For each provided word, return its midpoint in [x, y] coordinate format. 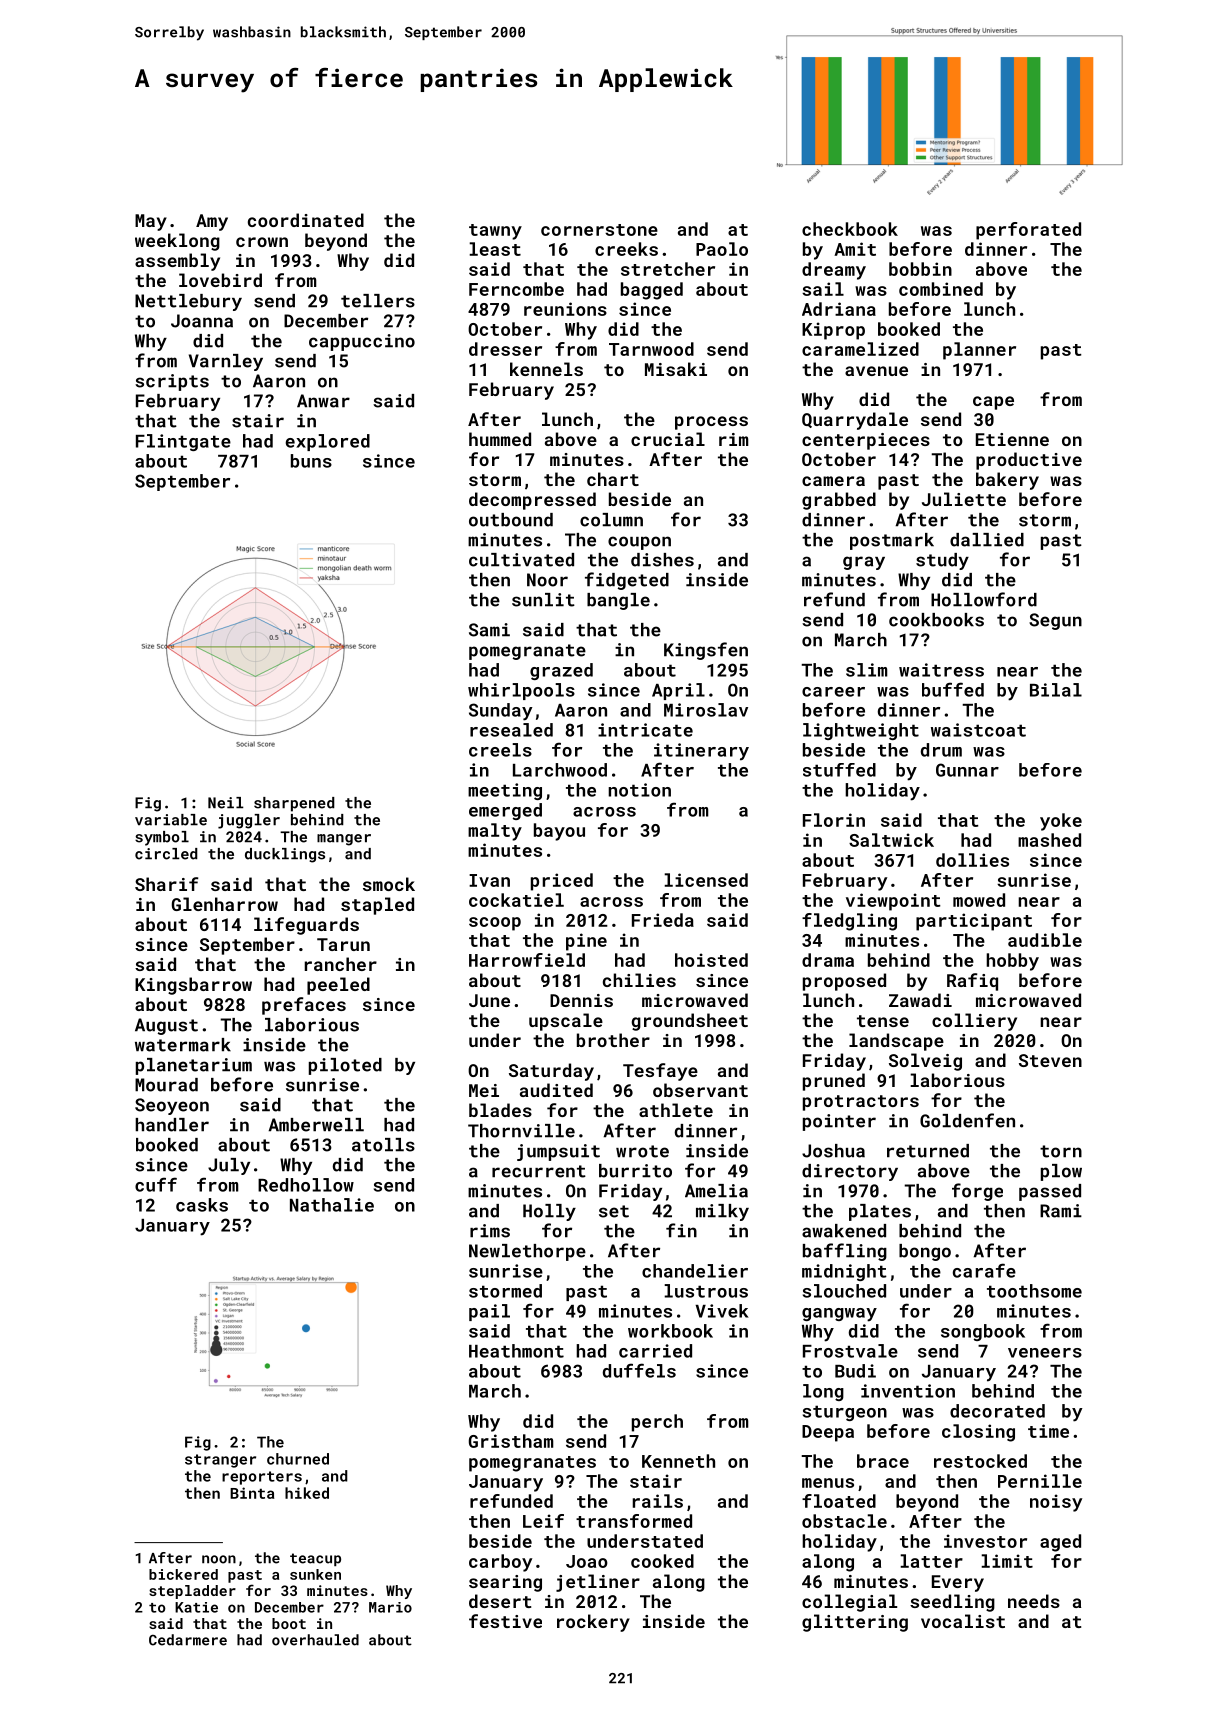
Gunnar [967, 770]
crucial [668, 439]
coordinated [306, 220]
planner [979, 351]
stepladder [192, 1592]
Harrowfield [527, 960]
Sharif [166, 884]
